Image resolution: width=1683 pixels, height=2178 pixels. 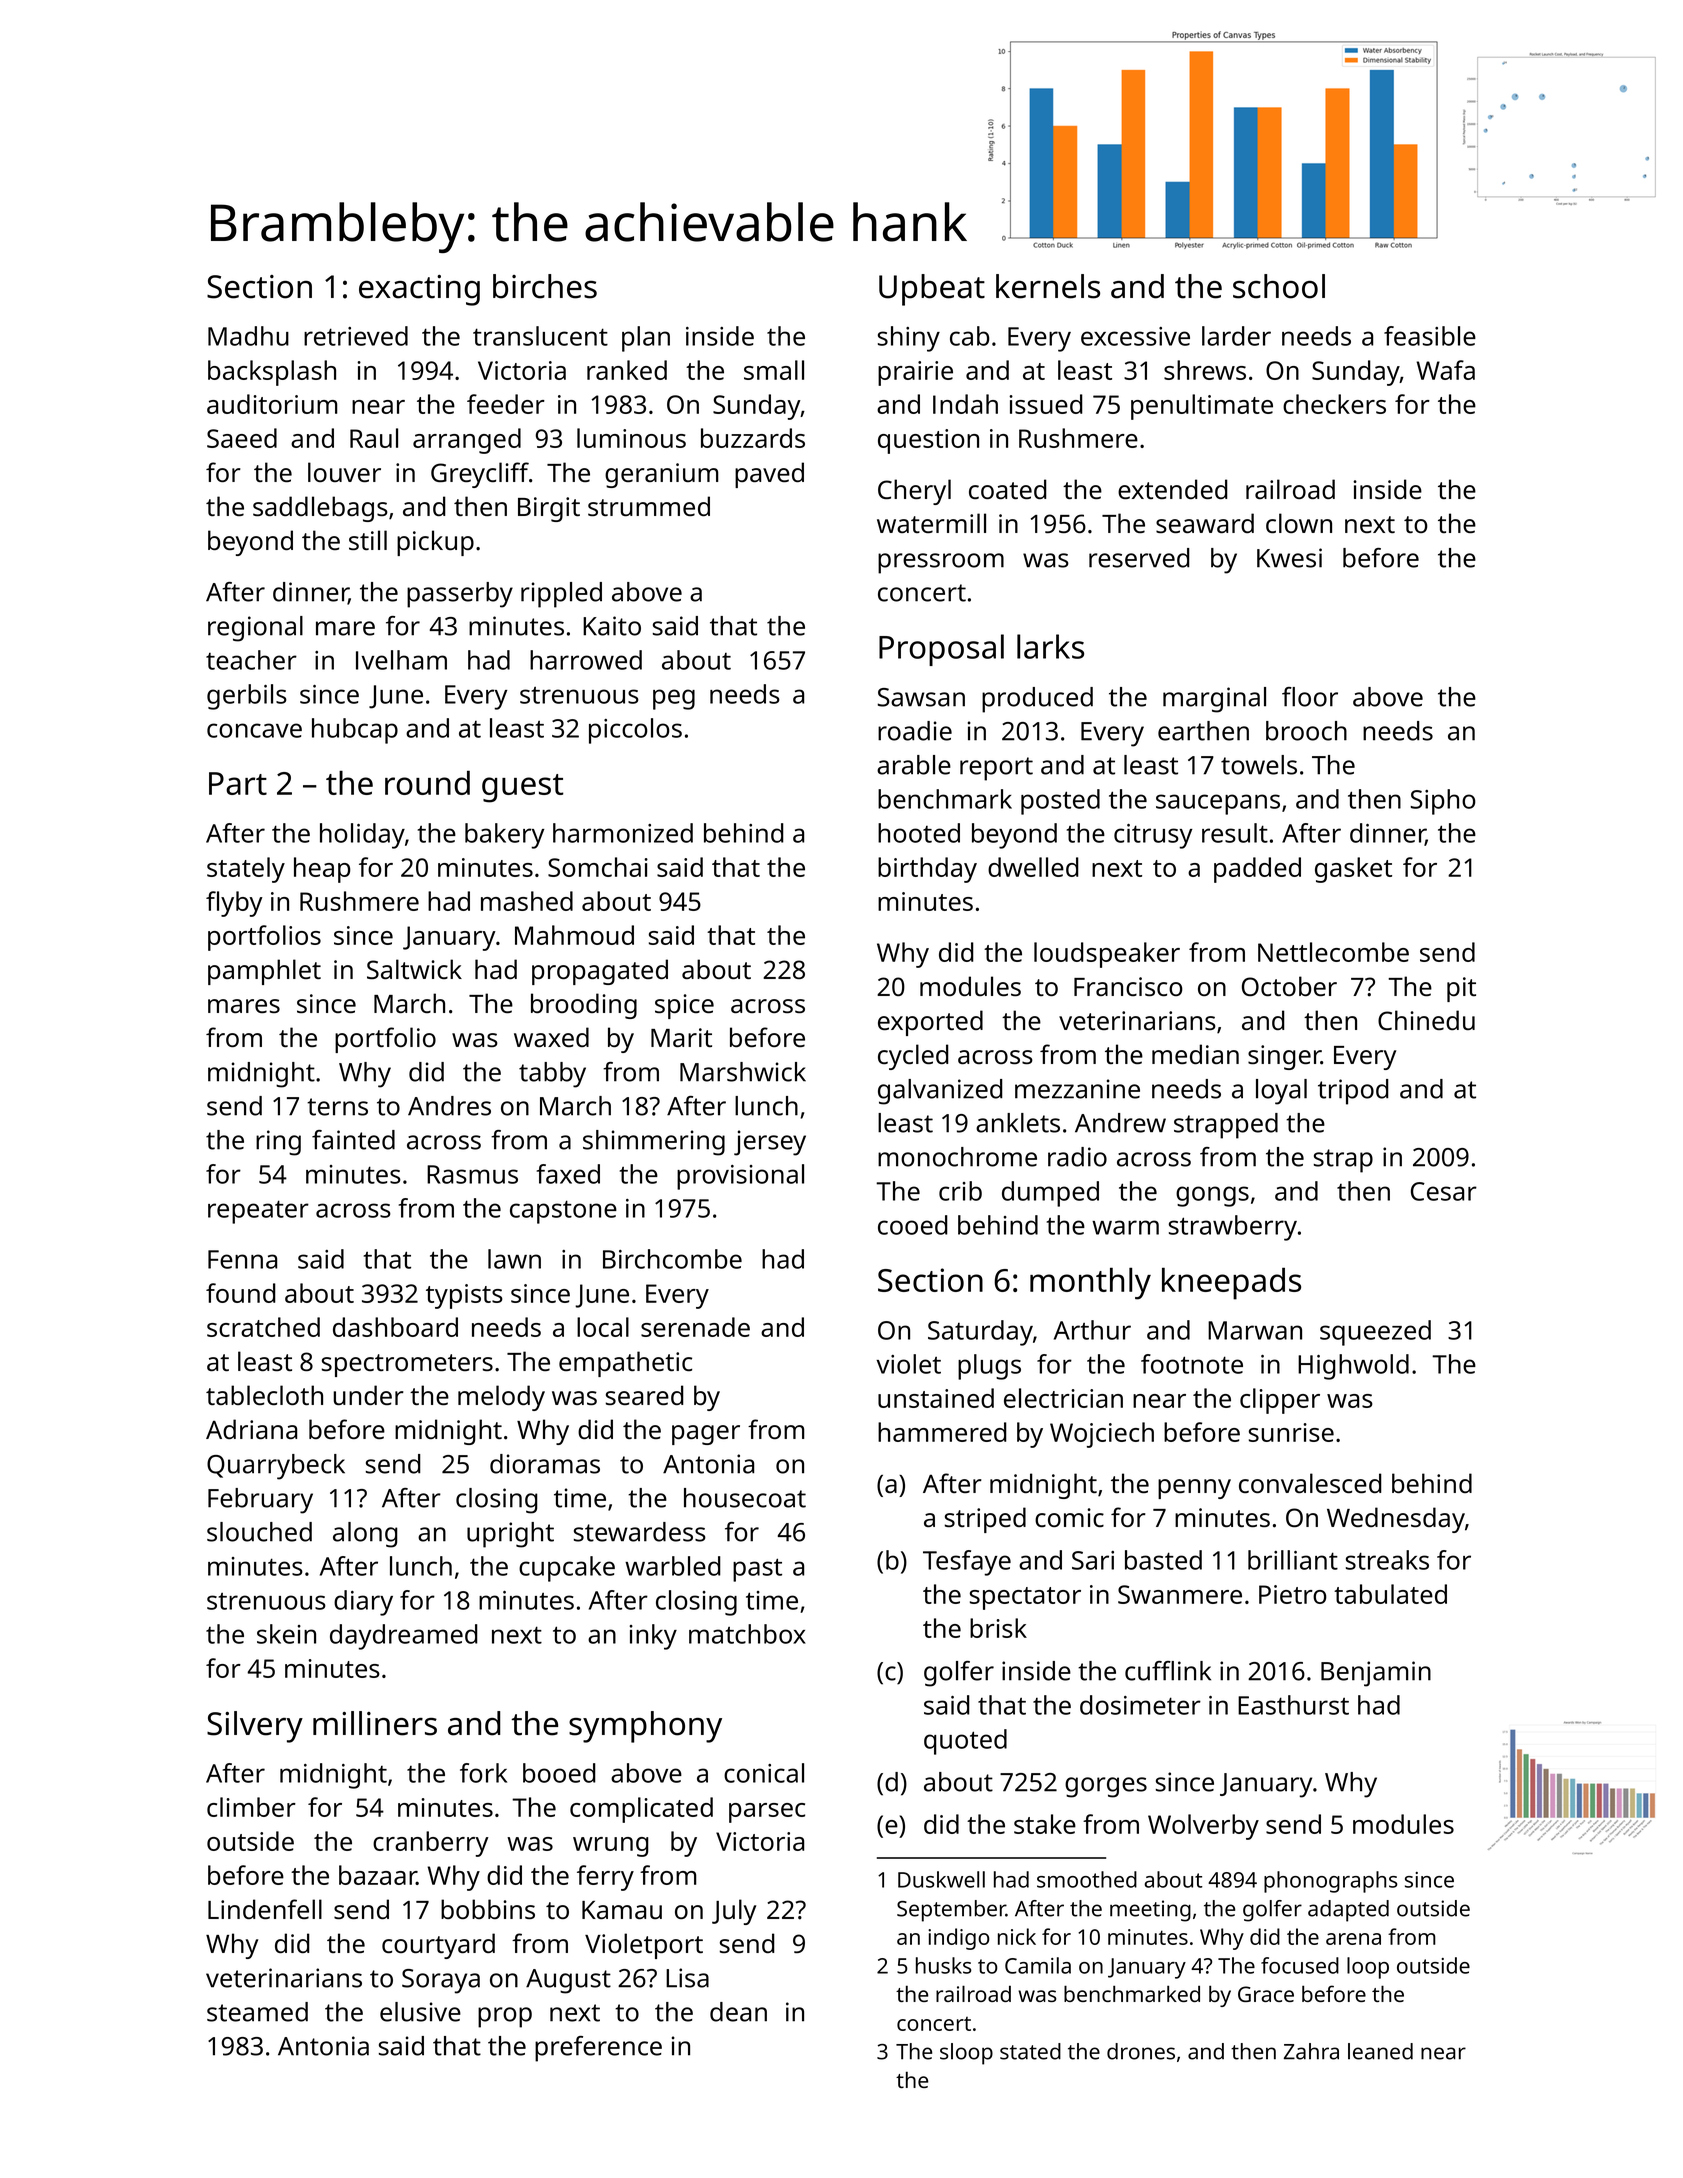 I want to click on Sawsan, so click(x=921, y=697).
